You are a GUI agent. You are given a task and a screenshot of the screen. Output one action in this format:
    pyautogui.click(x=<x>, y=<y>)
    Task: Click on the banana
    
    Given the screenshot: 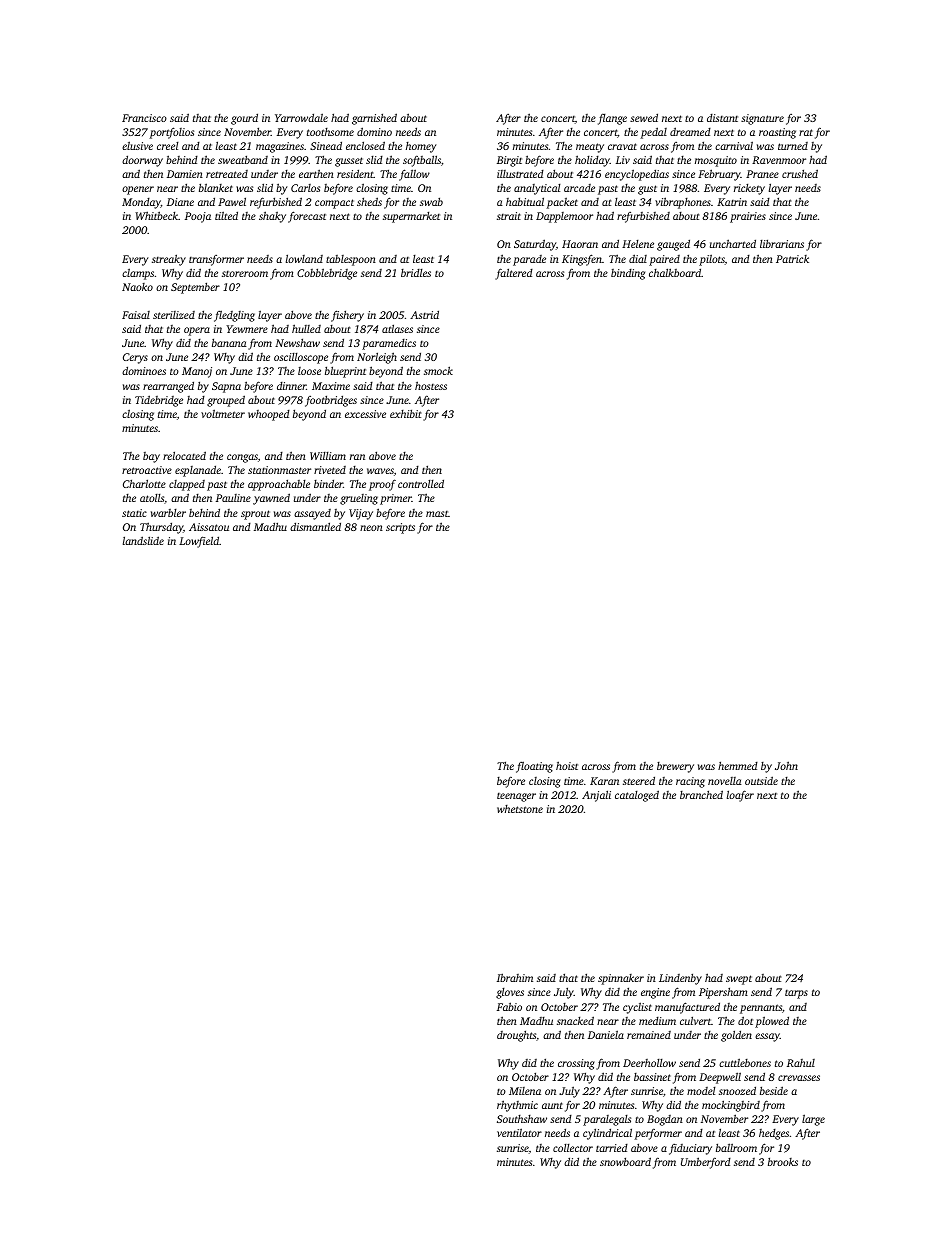 What is the action you would take?
    pyautogui.click(x=229, y=342)
